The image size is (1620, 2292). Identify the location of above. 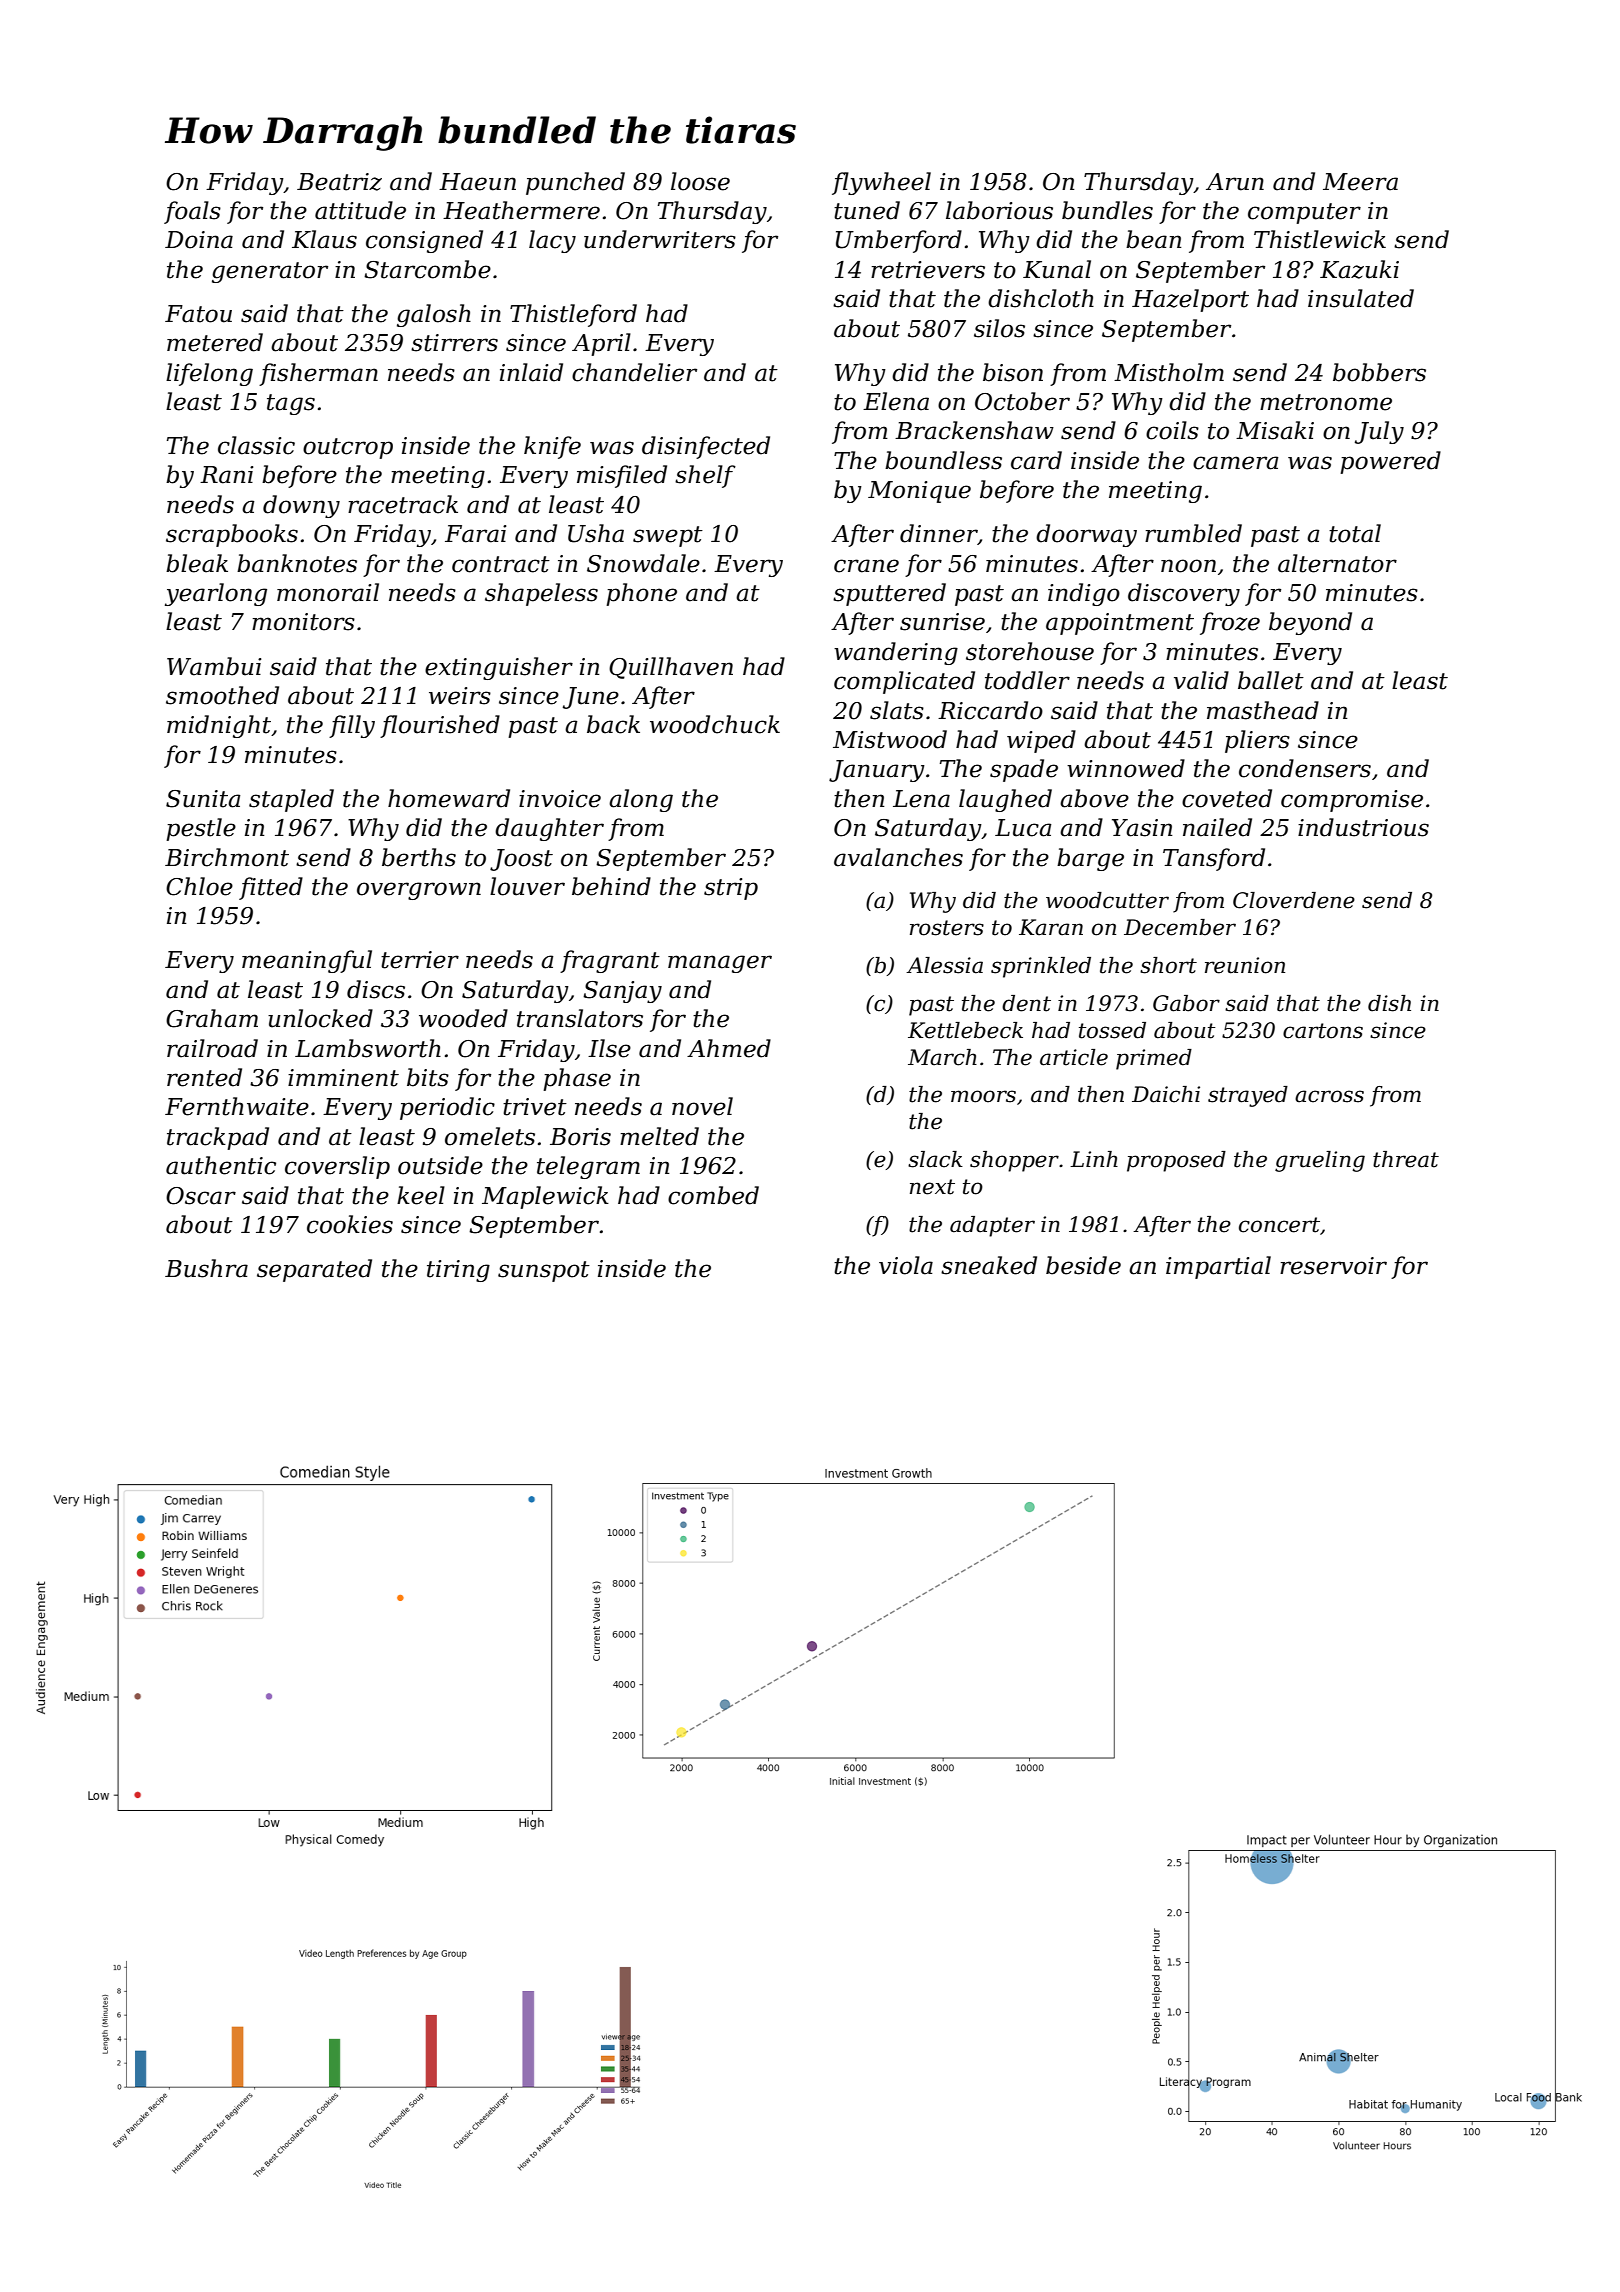
(1094, 798).
